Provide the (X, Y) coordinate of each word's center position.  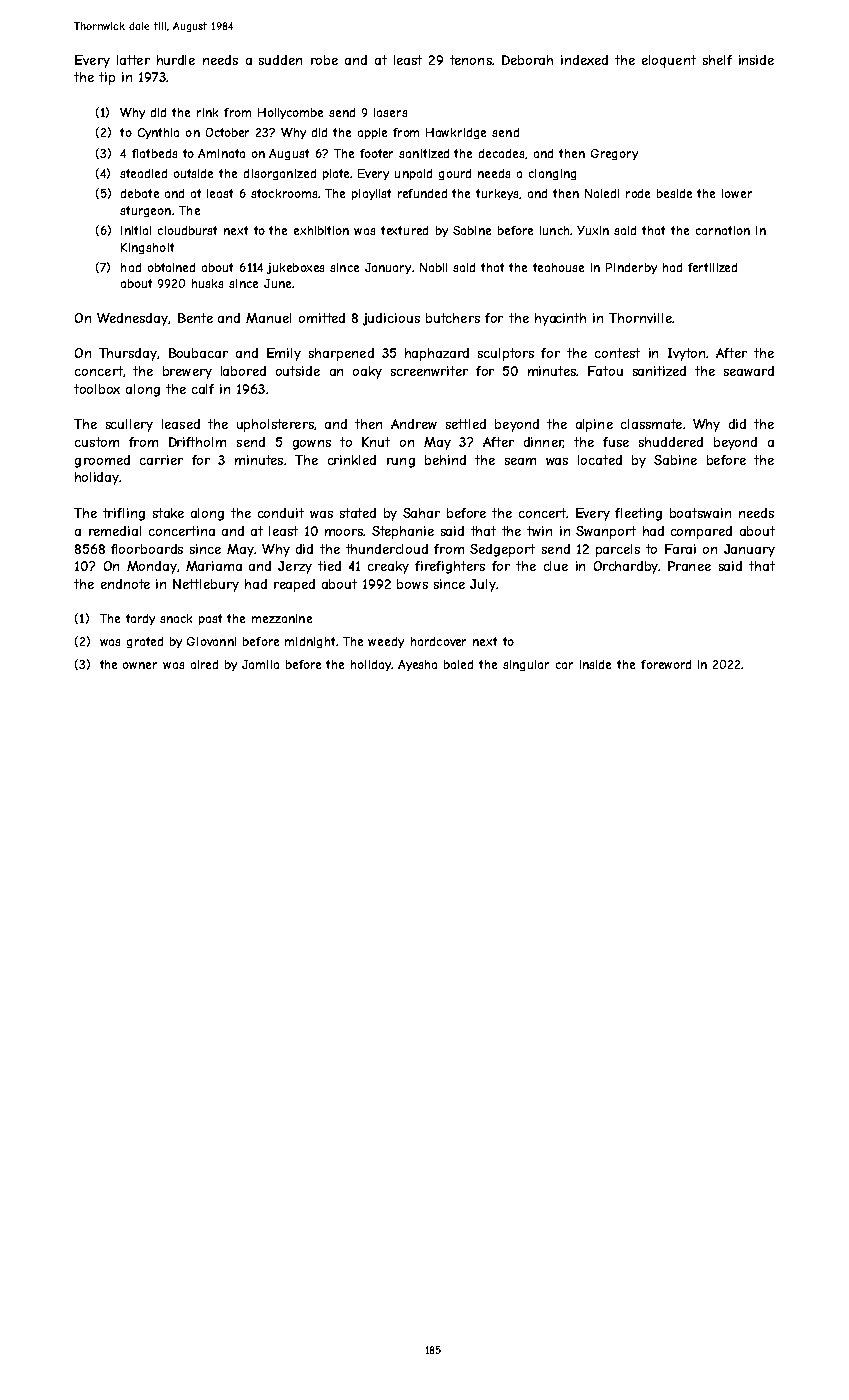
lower (737, 193)
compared (701, 532)
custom (97, 442)
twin (539, 531)
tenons (471, 60)
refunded (422, 193)
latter (133, 60)
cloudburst (187, 230)
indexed (584, 60)
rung (401, 463)
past (210, 619)
